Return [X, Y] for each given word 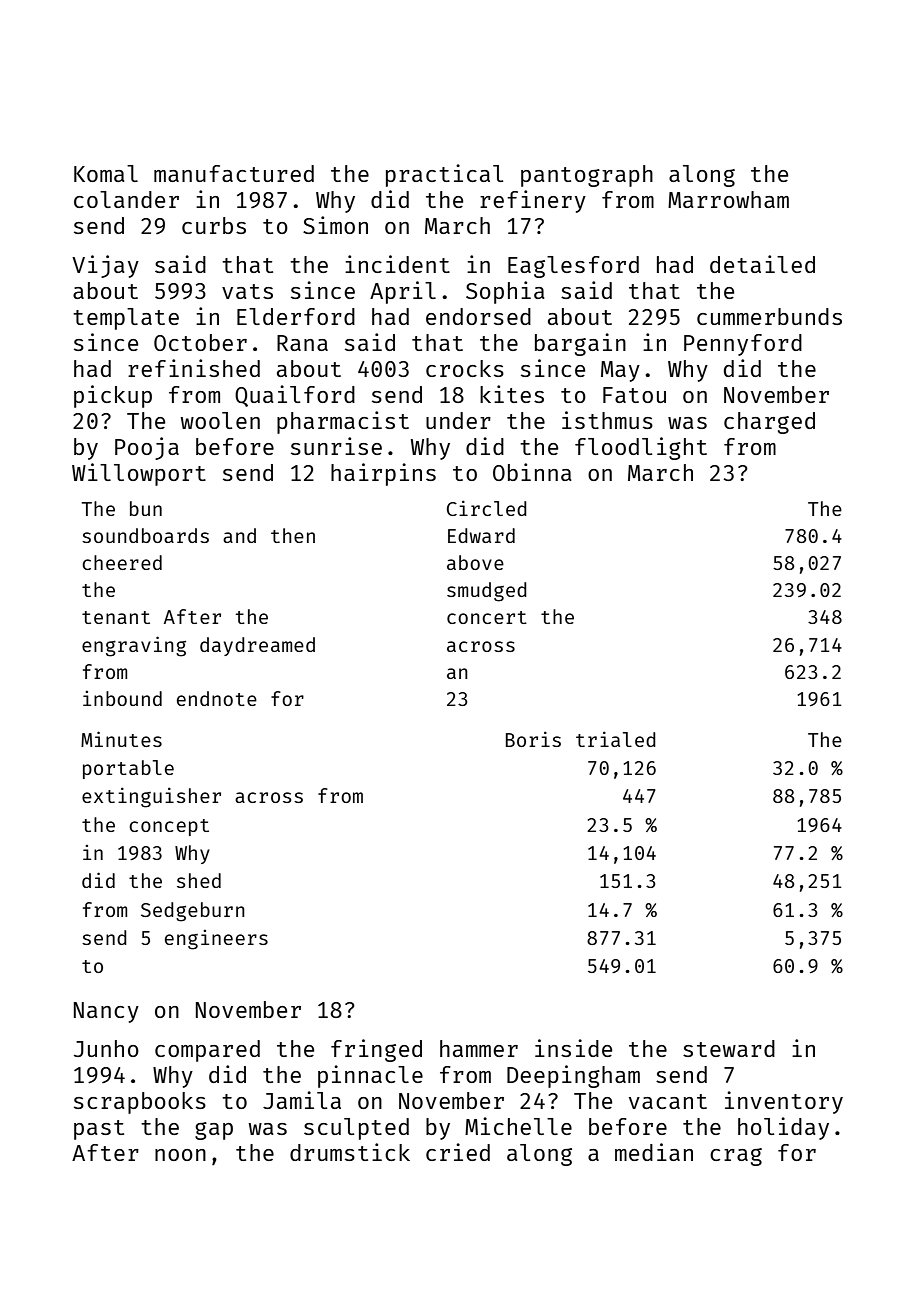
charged [769, 423]
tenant [116, 617]
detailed [762, 264]
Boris [533, 739]
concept [169, 827]
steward [729, 1048]
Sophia [505, 292]
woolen [220, 420]
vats [247, 291]
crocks [465, 368]
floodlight [641, 448]
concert [487, 617]
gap [214, 1131]
